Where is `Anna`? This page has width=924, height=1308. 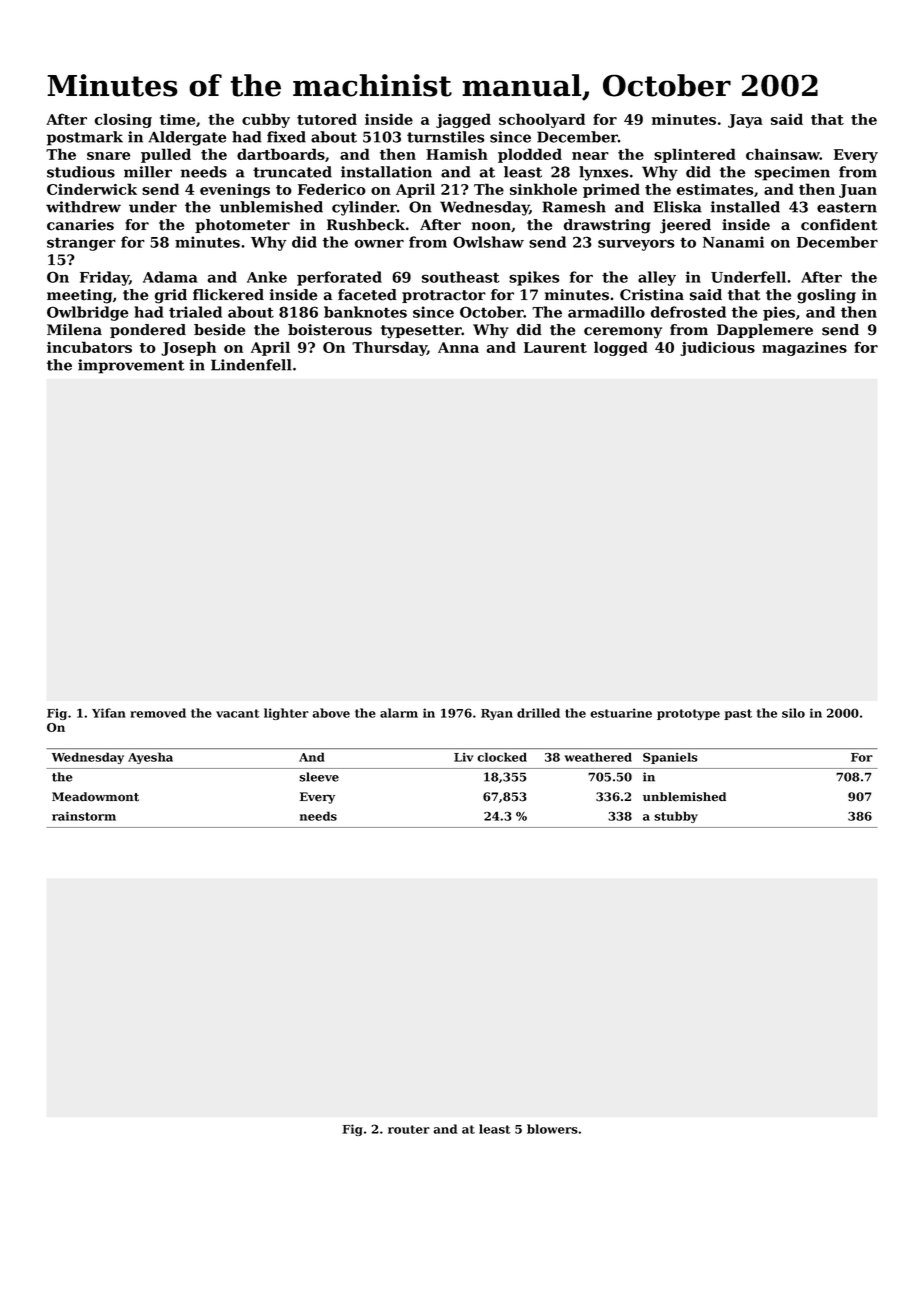
Anna is located at coordinates (458, 347).
